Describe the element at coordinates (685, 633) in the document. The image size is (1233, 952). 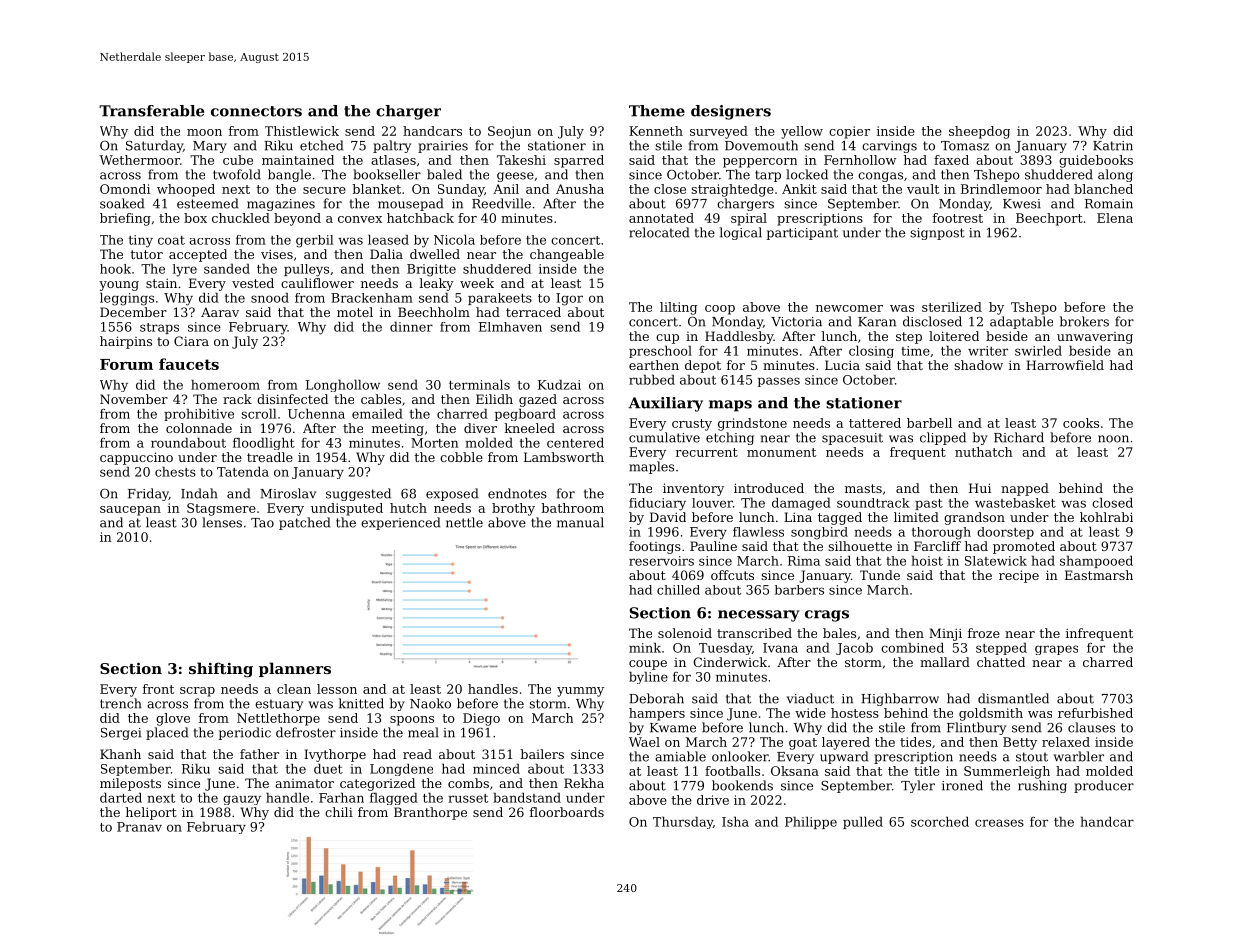
I see `solenoid` at that location.
